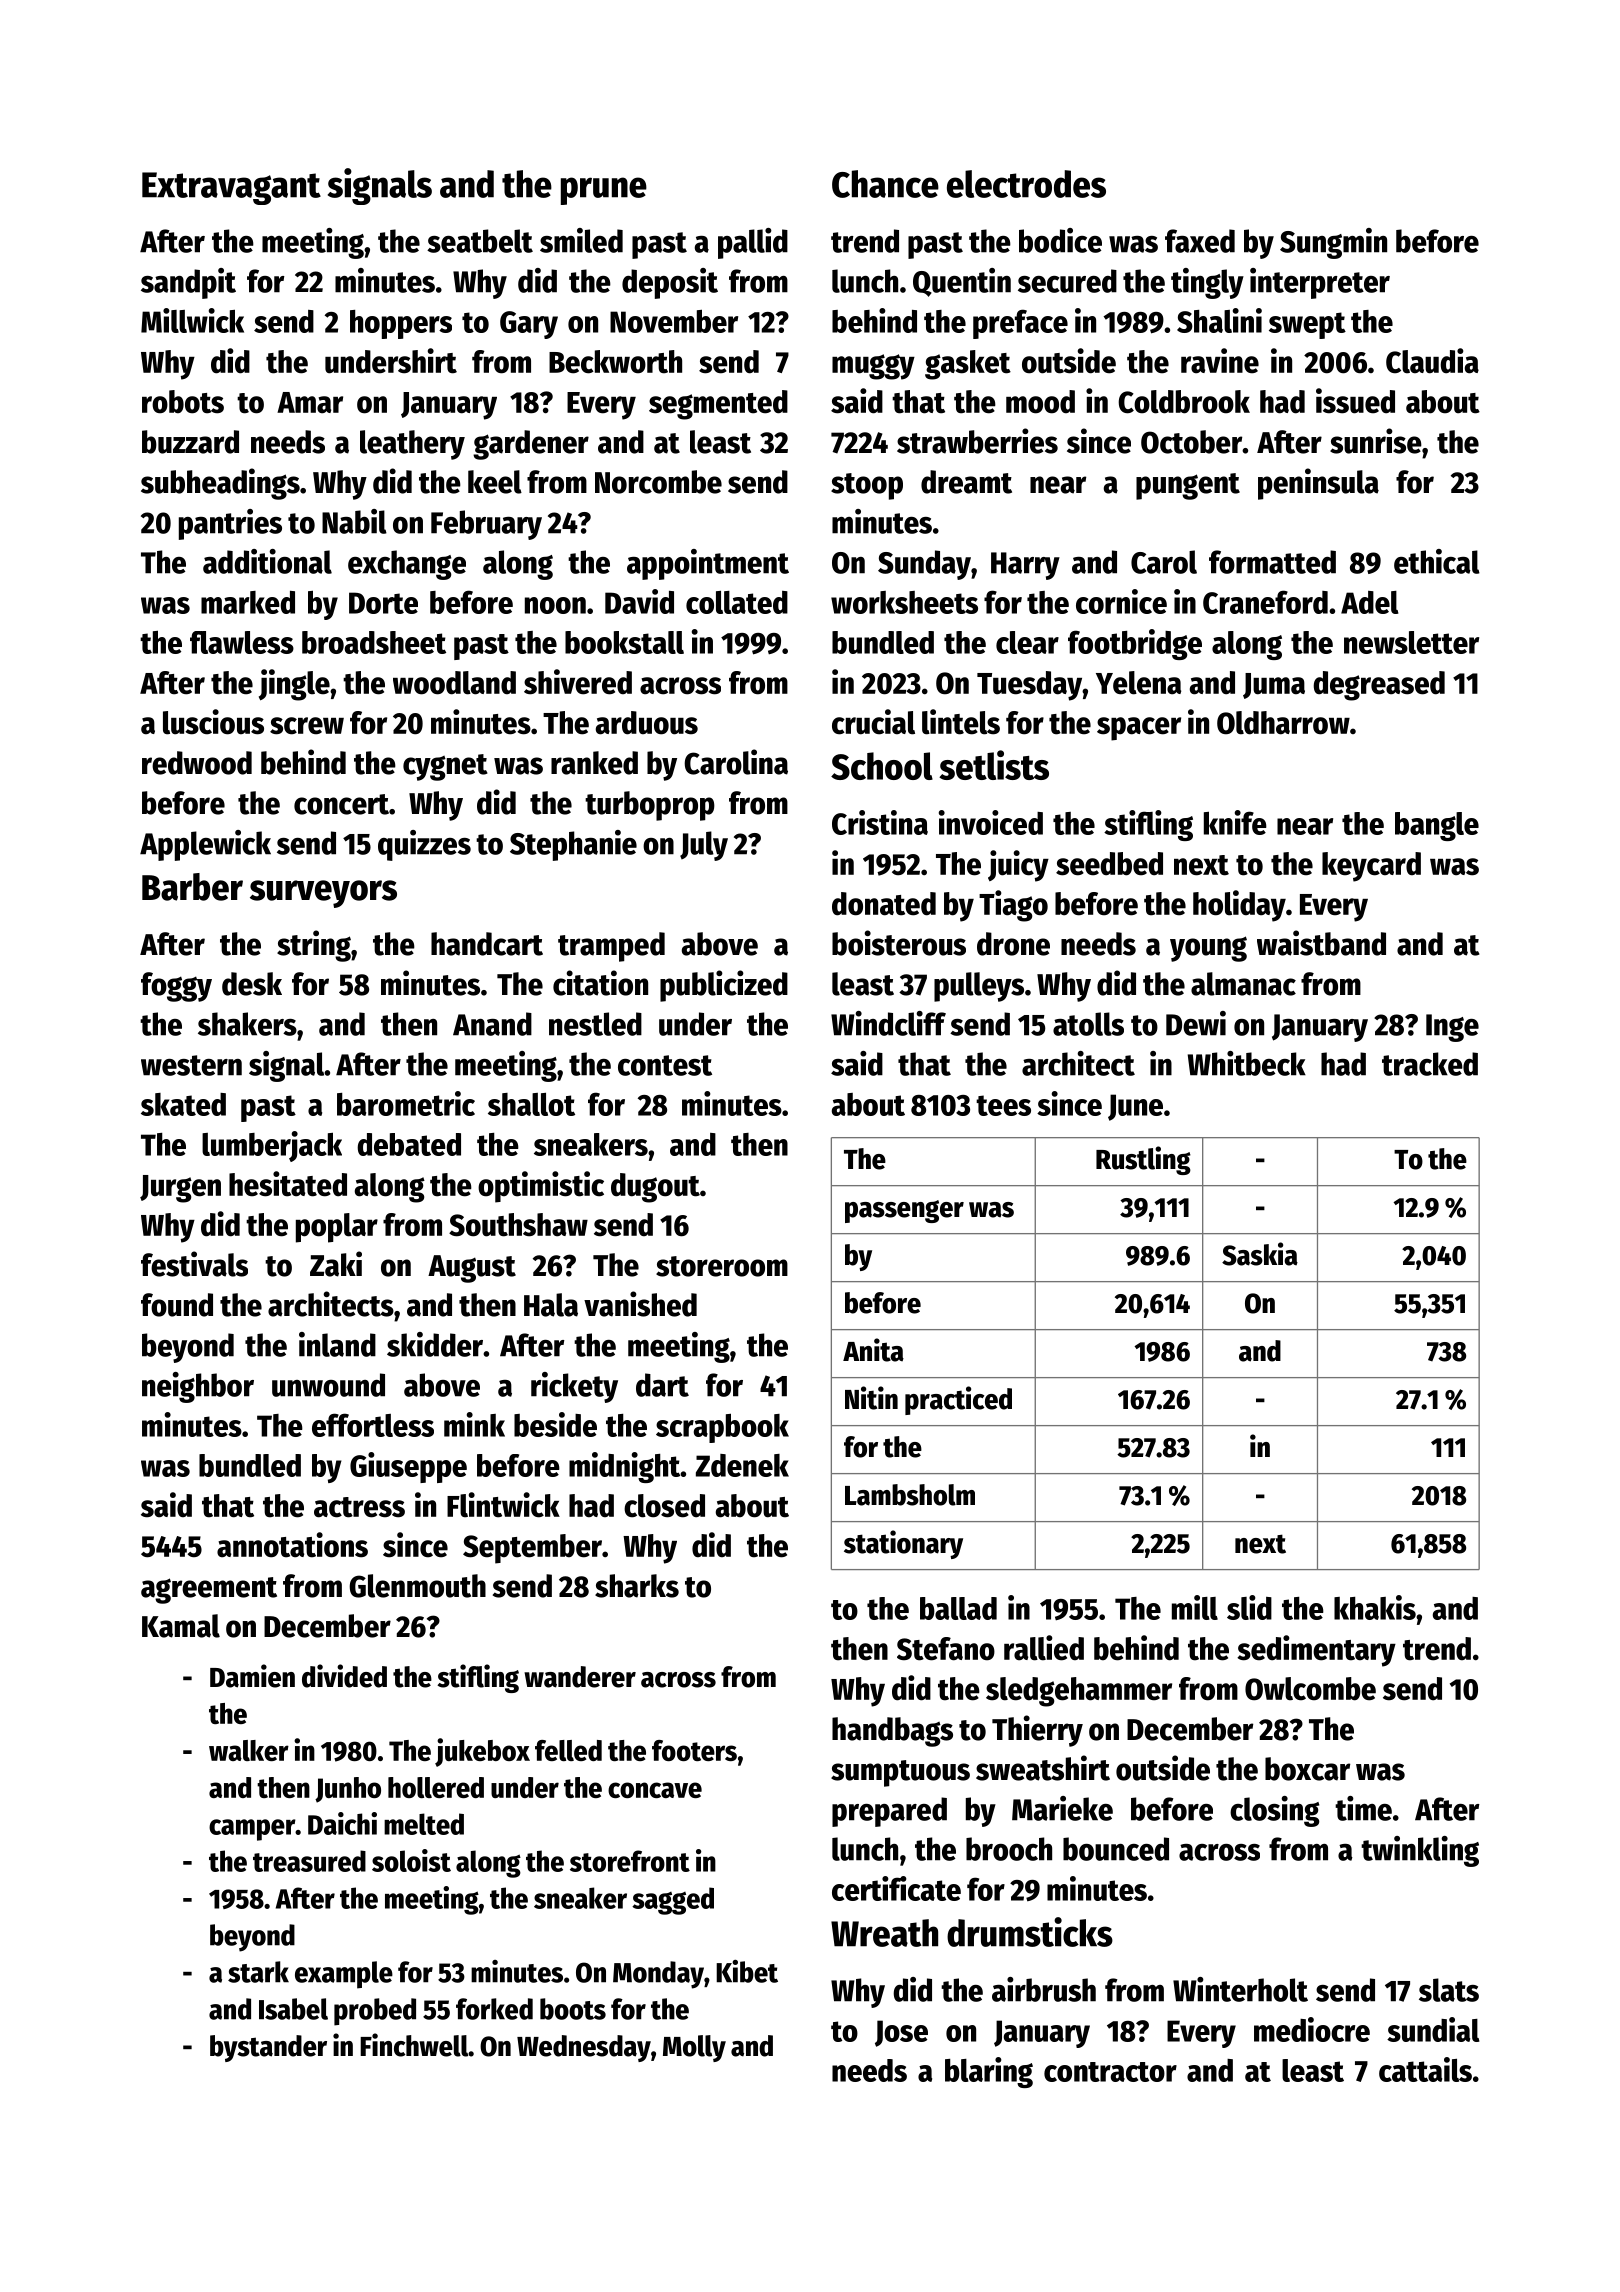 This screenshot has height=2292, width=1620. What do you see at coordinates (747, 1971) in the screenshot?
I see `Kibet` at bounding box center [747, 1971].
